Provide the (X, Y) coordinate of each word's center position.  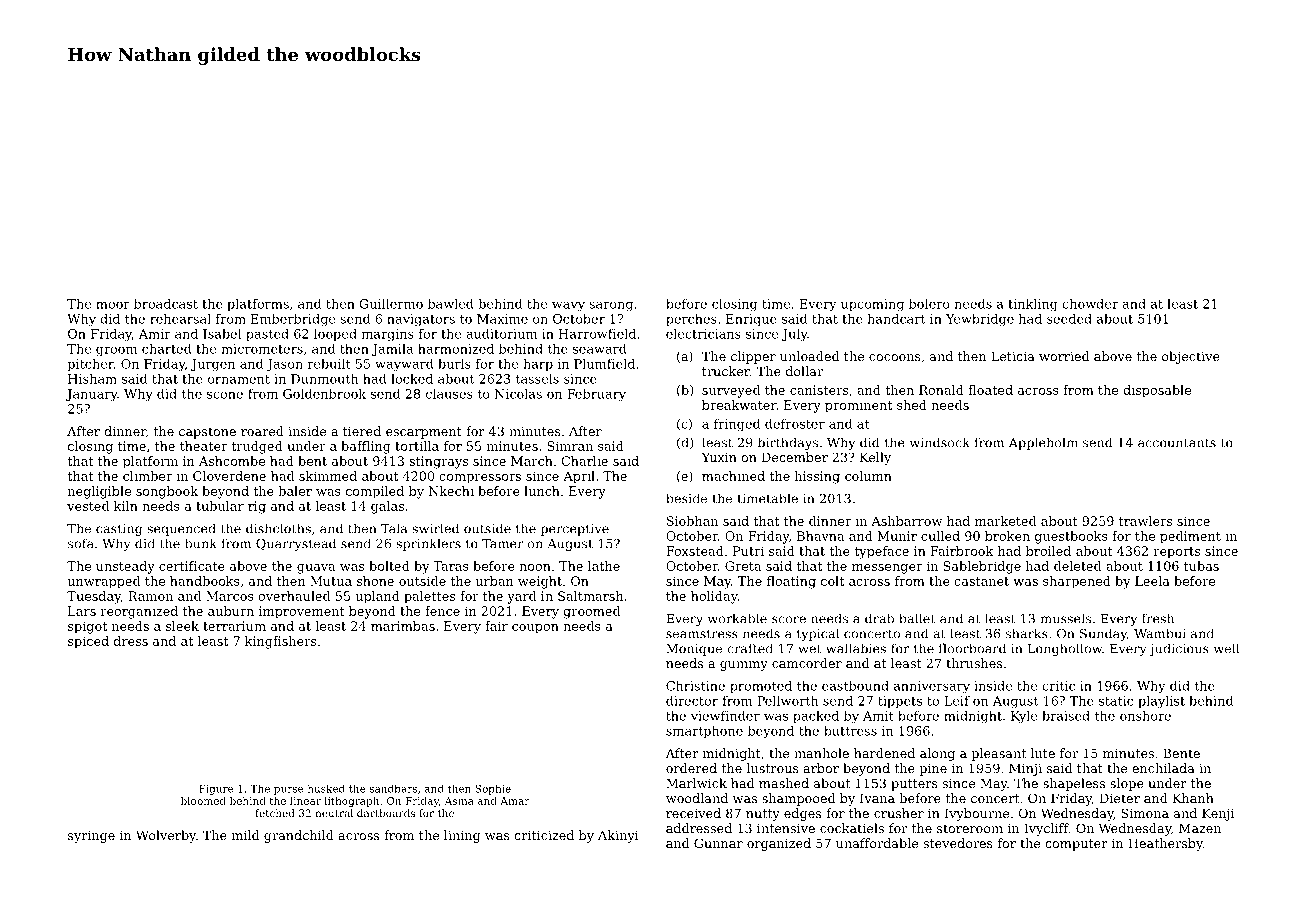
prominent (858, 406)
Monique (694, 650)
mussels (1066, 618)
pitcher (91, 365)
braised (1066, 716)
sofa (81, 543)
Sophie (493, 790)
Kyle (1024, 717)
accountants (1177, 443)
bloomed (203, 801)
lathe (604, 566)
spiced (88, 642)
